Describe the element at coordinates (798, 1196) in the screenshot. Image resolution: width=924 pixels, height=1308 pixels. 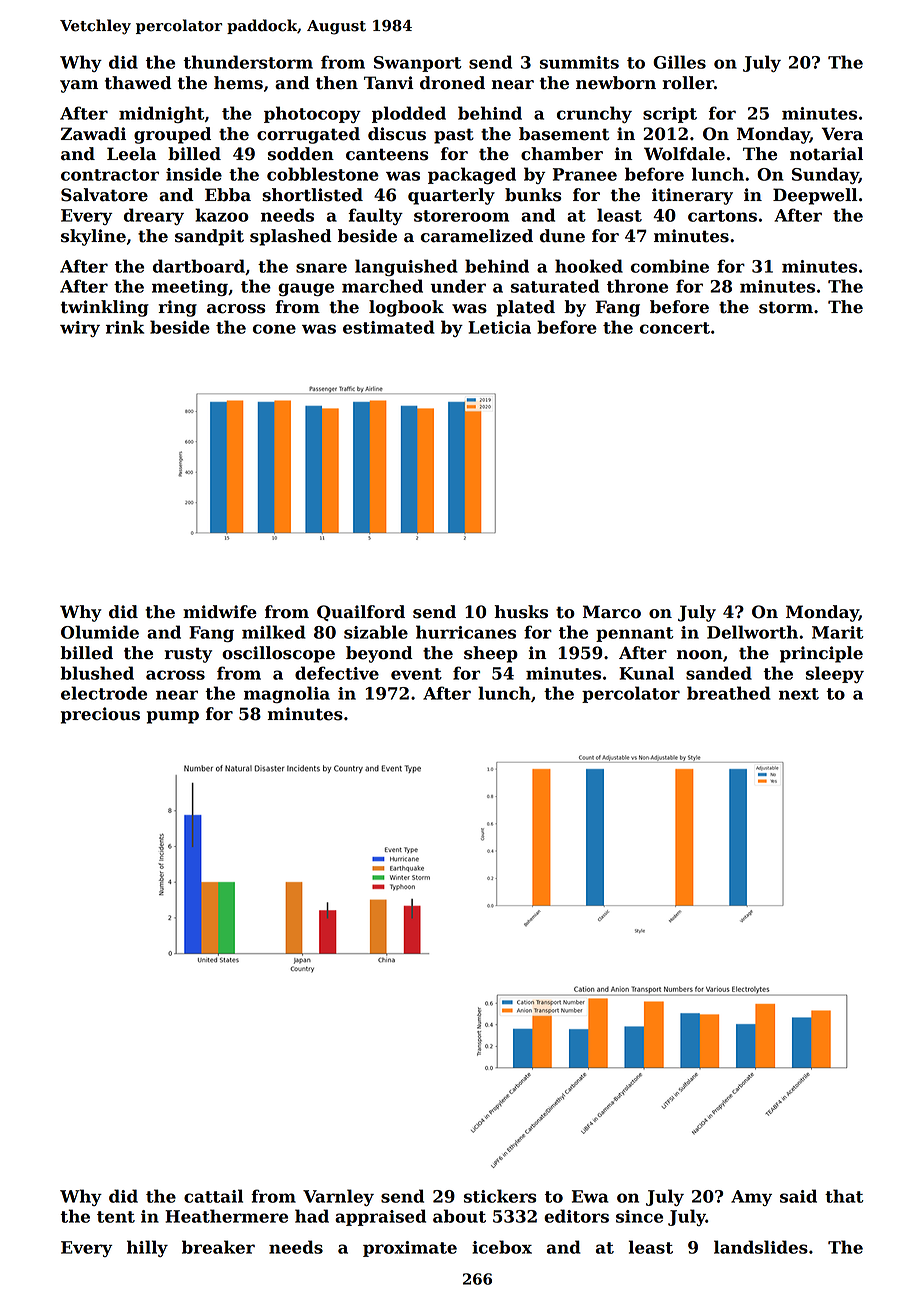
I see `said` at that location.
